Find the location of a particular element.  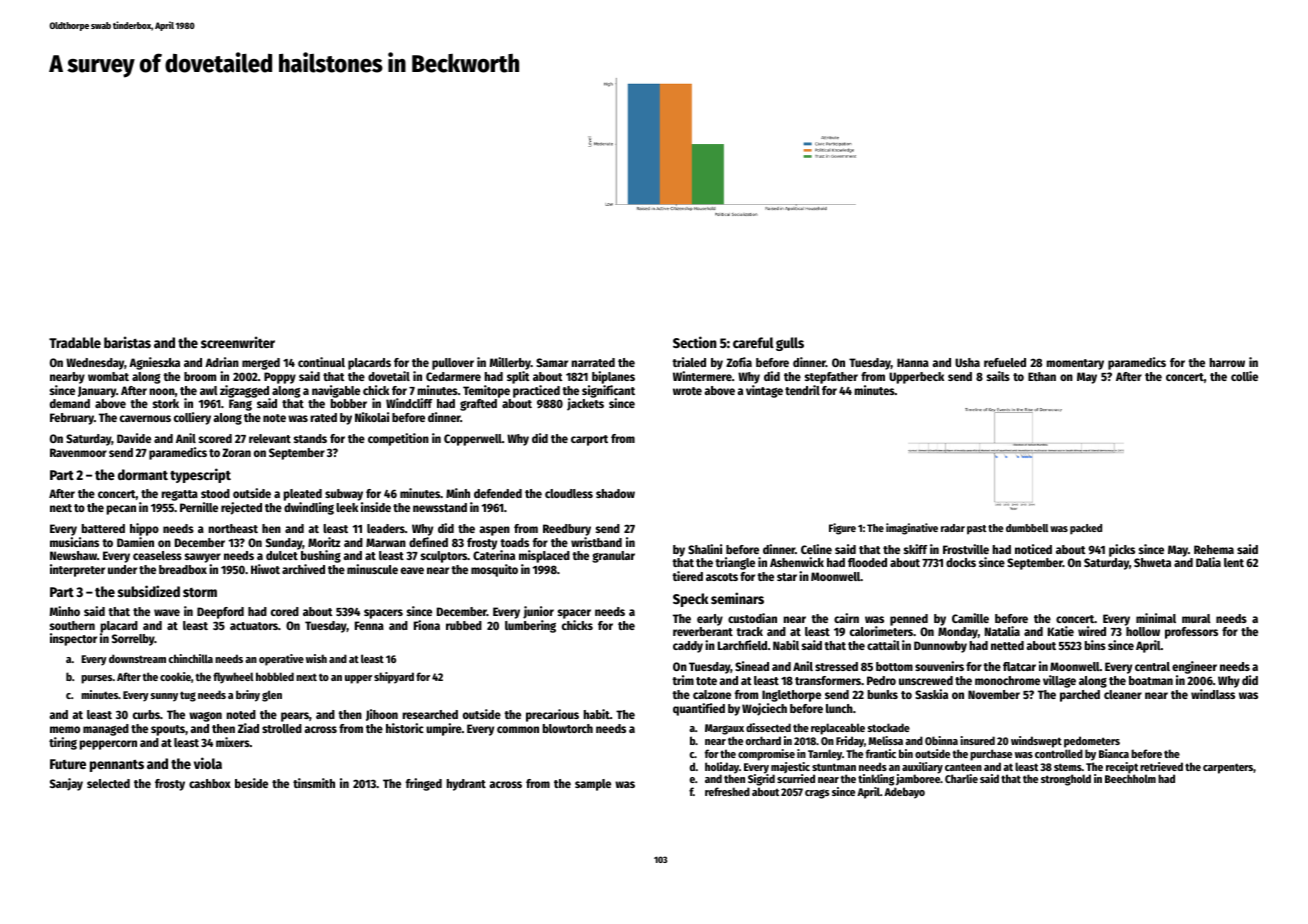

gulls is located at coordinates (790, 344).
